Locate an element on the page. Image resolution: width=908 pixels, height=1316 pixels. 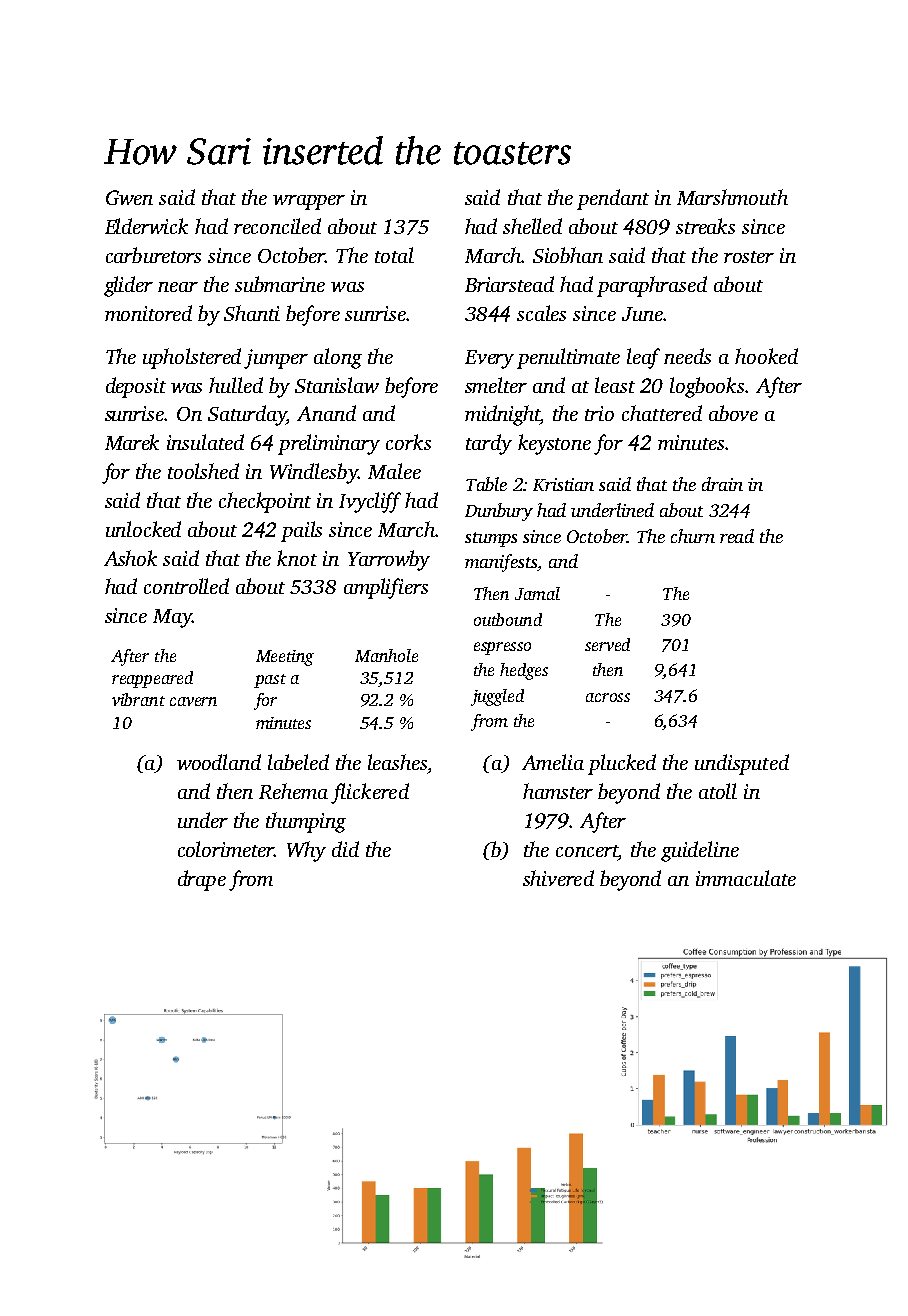
wrapper is located at coordinates (309, 202).
